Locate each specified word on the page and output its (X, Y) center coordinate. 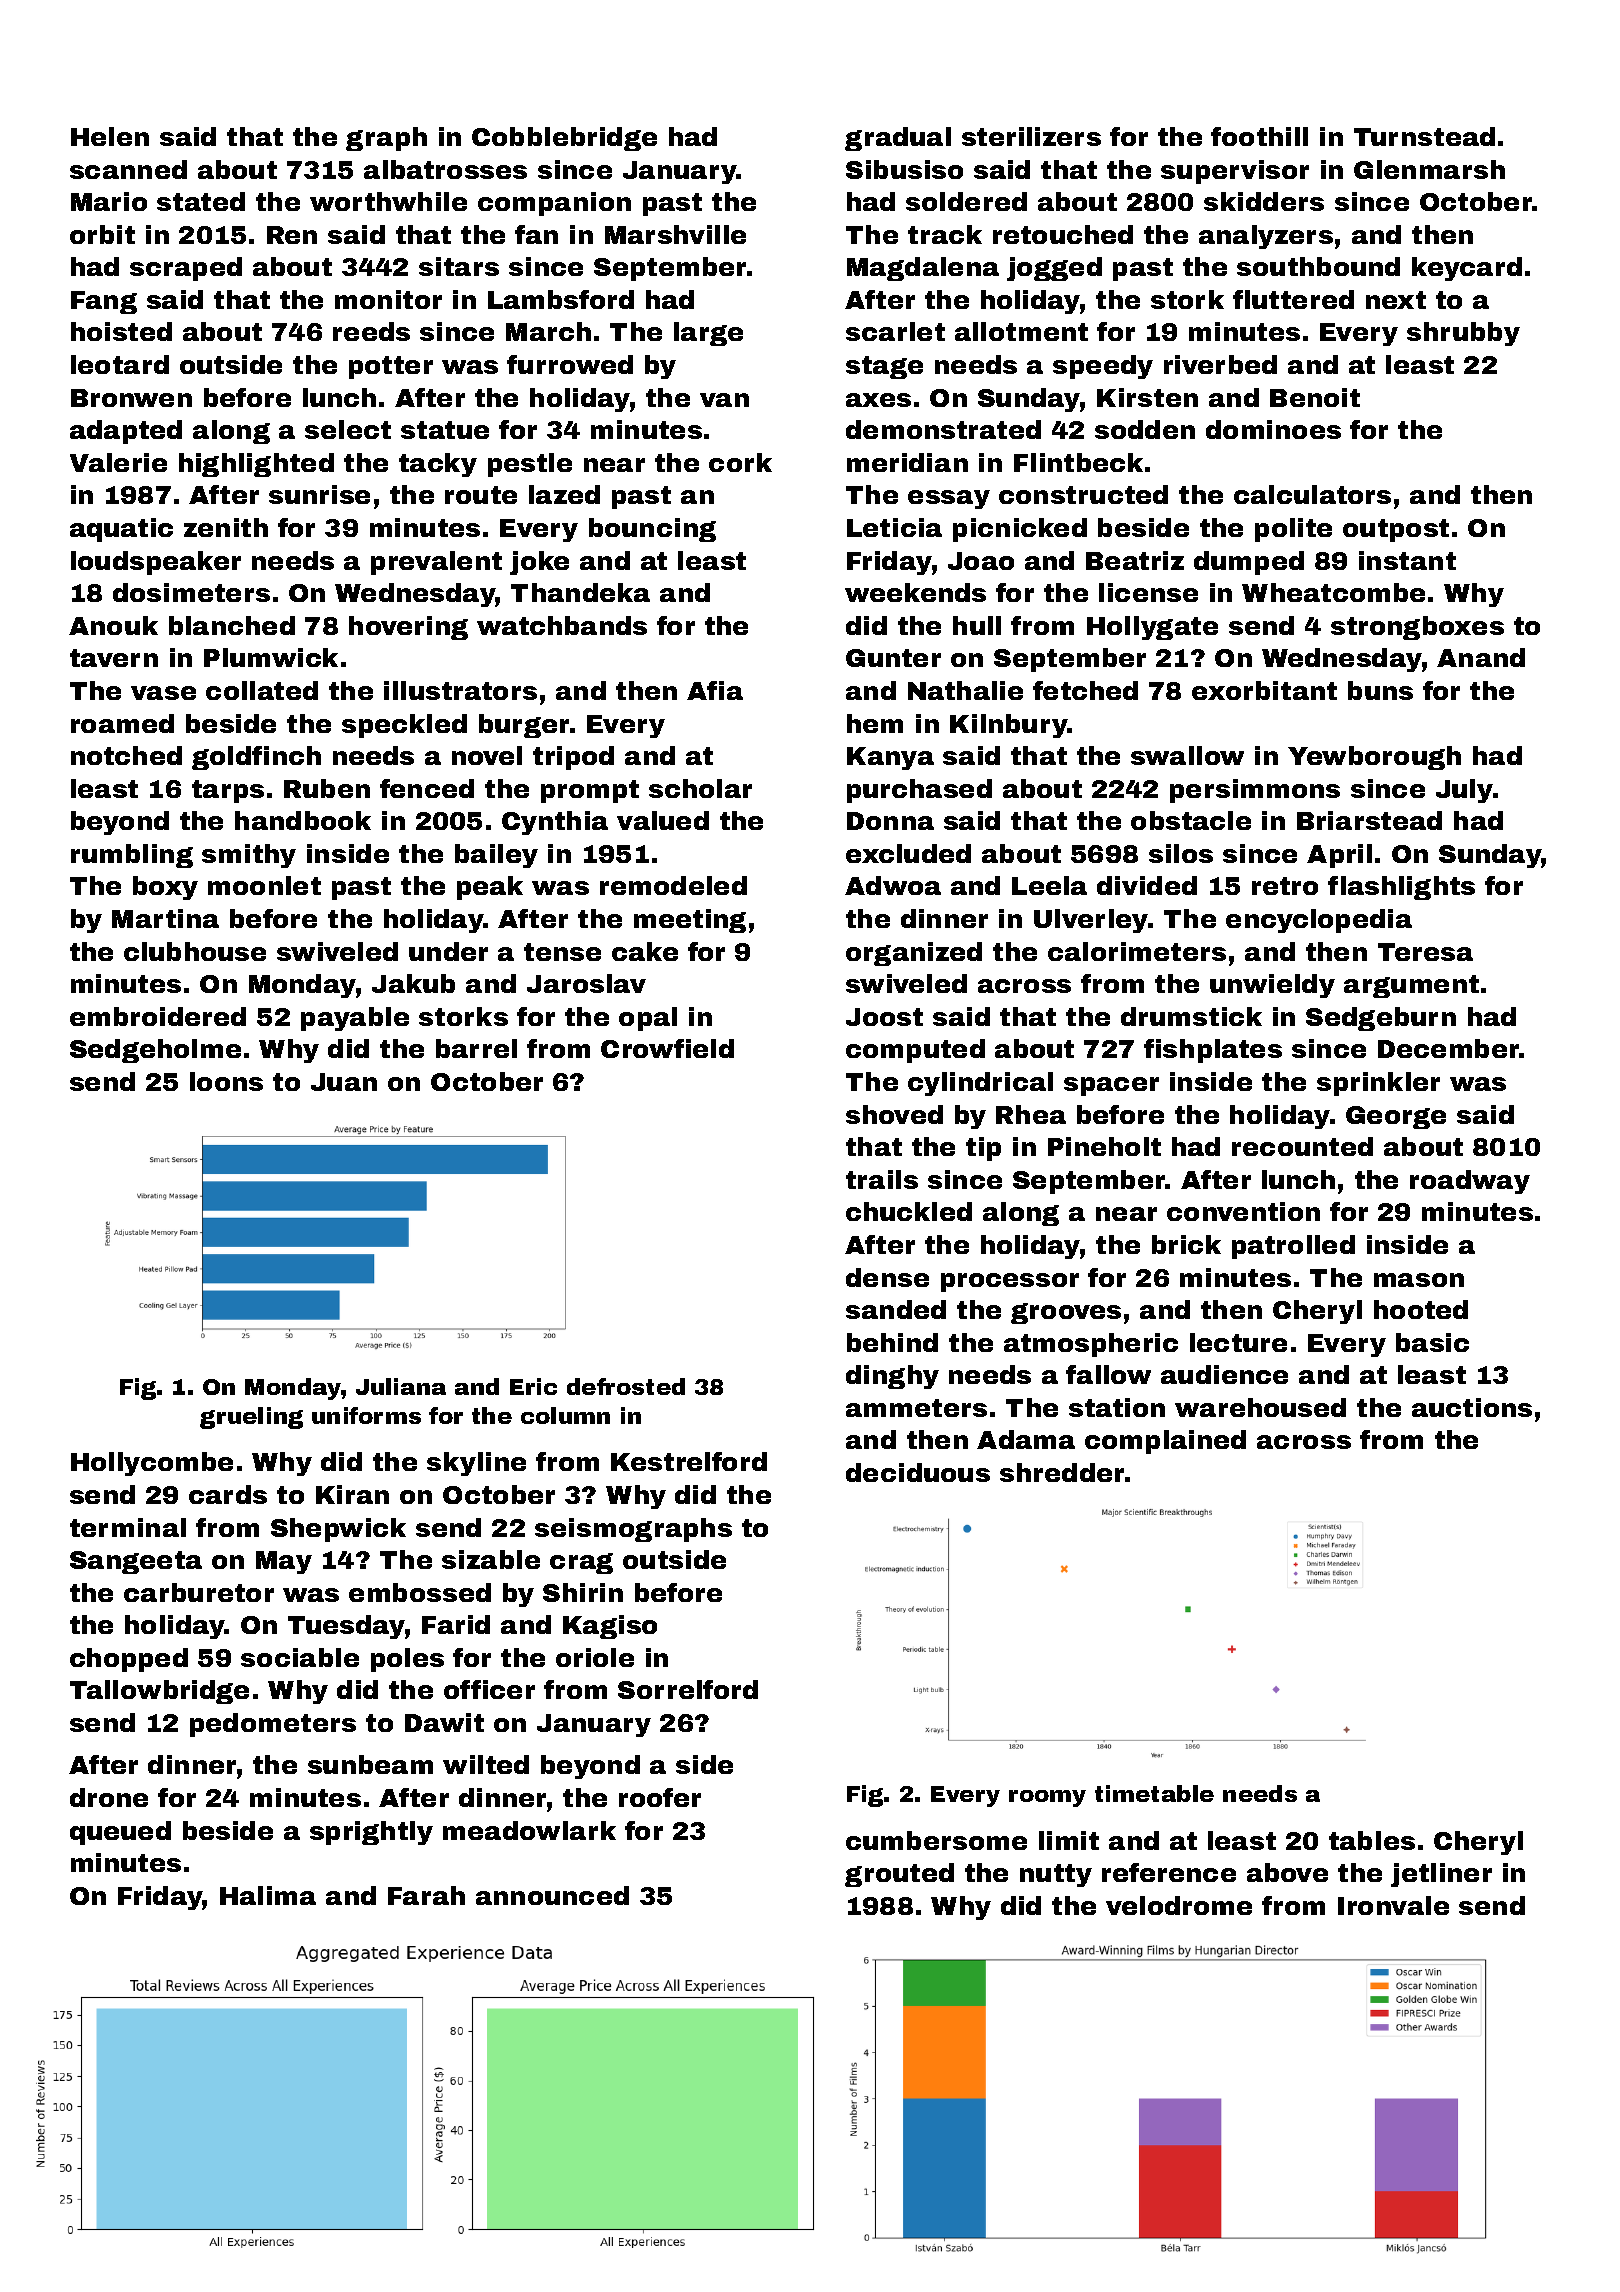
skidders (1264, 201)
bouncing (652, 530)
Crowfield (667, 1048)
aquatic (121, 530)
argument (1411, 986)
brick (1186, 1244)
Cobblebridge (564, 139)
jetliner (1441, 1875)
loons (226, 1081)
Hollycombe (152, 1464)
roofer (660, 1797)
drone (109, 1797)
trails (882, 1179)
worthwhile (388, 201)
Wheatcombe (1333, 592)
